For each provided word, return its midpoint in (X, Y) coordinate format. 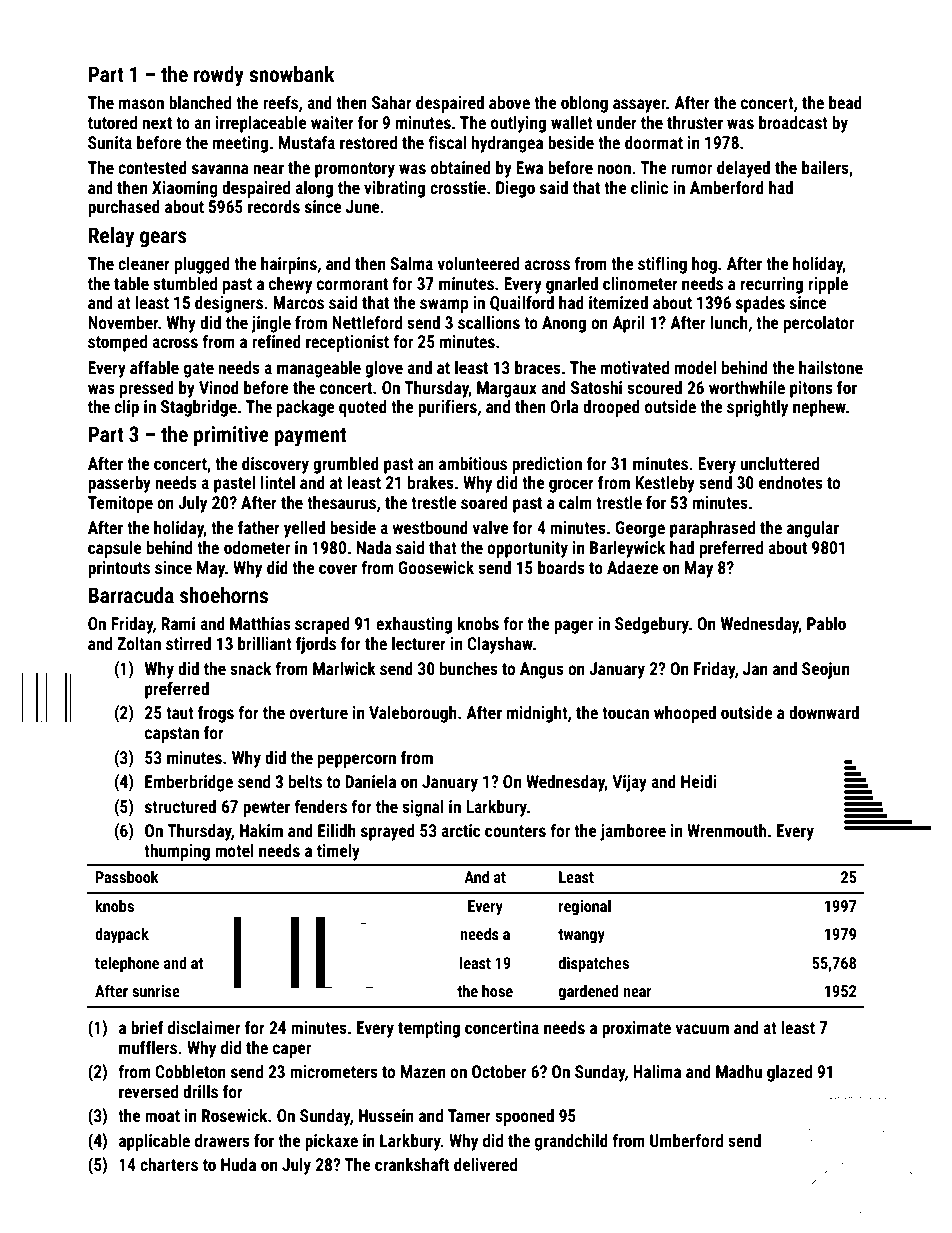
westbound (430, 527)
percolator (819, 324)
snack (250, 668)
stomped (117, 343)
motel (234, 850)
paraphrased (712, 529)
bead (845, 102)
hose (497, 990)
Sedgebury (652, 625)
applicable (154, 1142)
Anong (564, 324)
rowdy (219, 76)
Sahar (392, 102)
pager (573, 627)
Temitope (120, 504)
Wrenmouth (726, 830)
